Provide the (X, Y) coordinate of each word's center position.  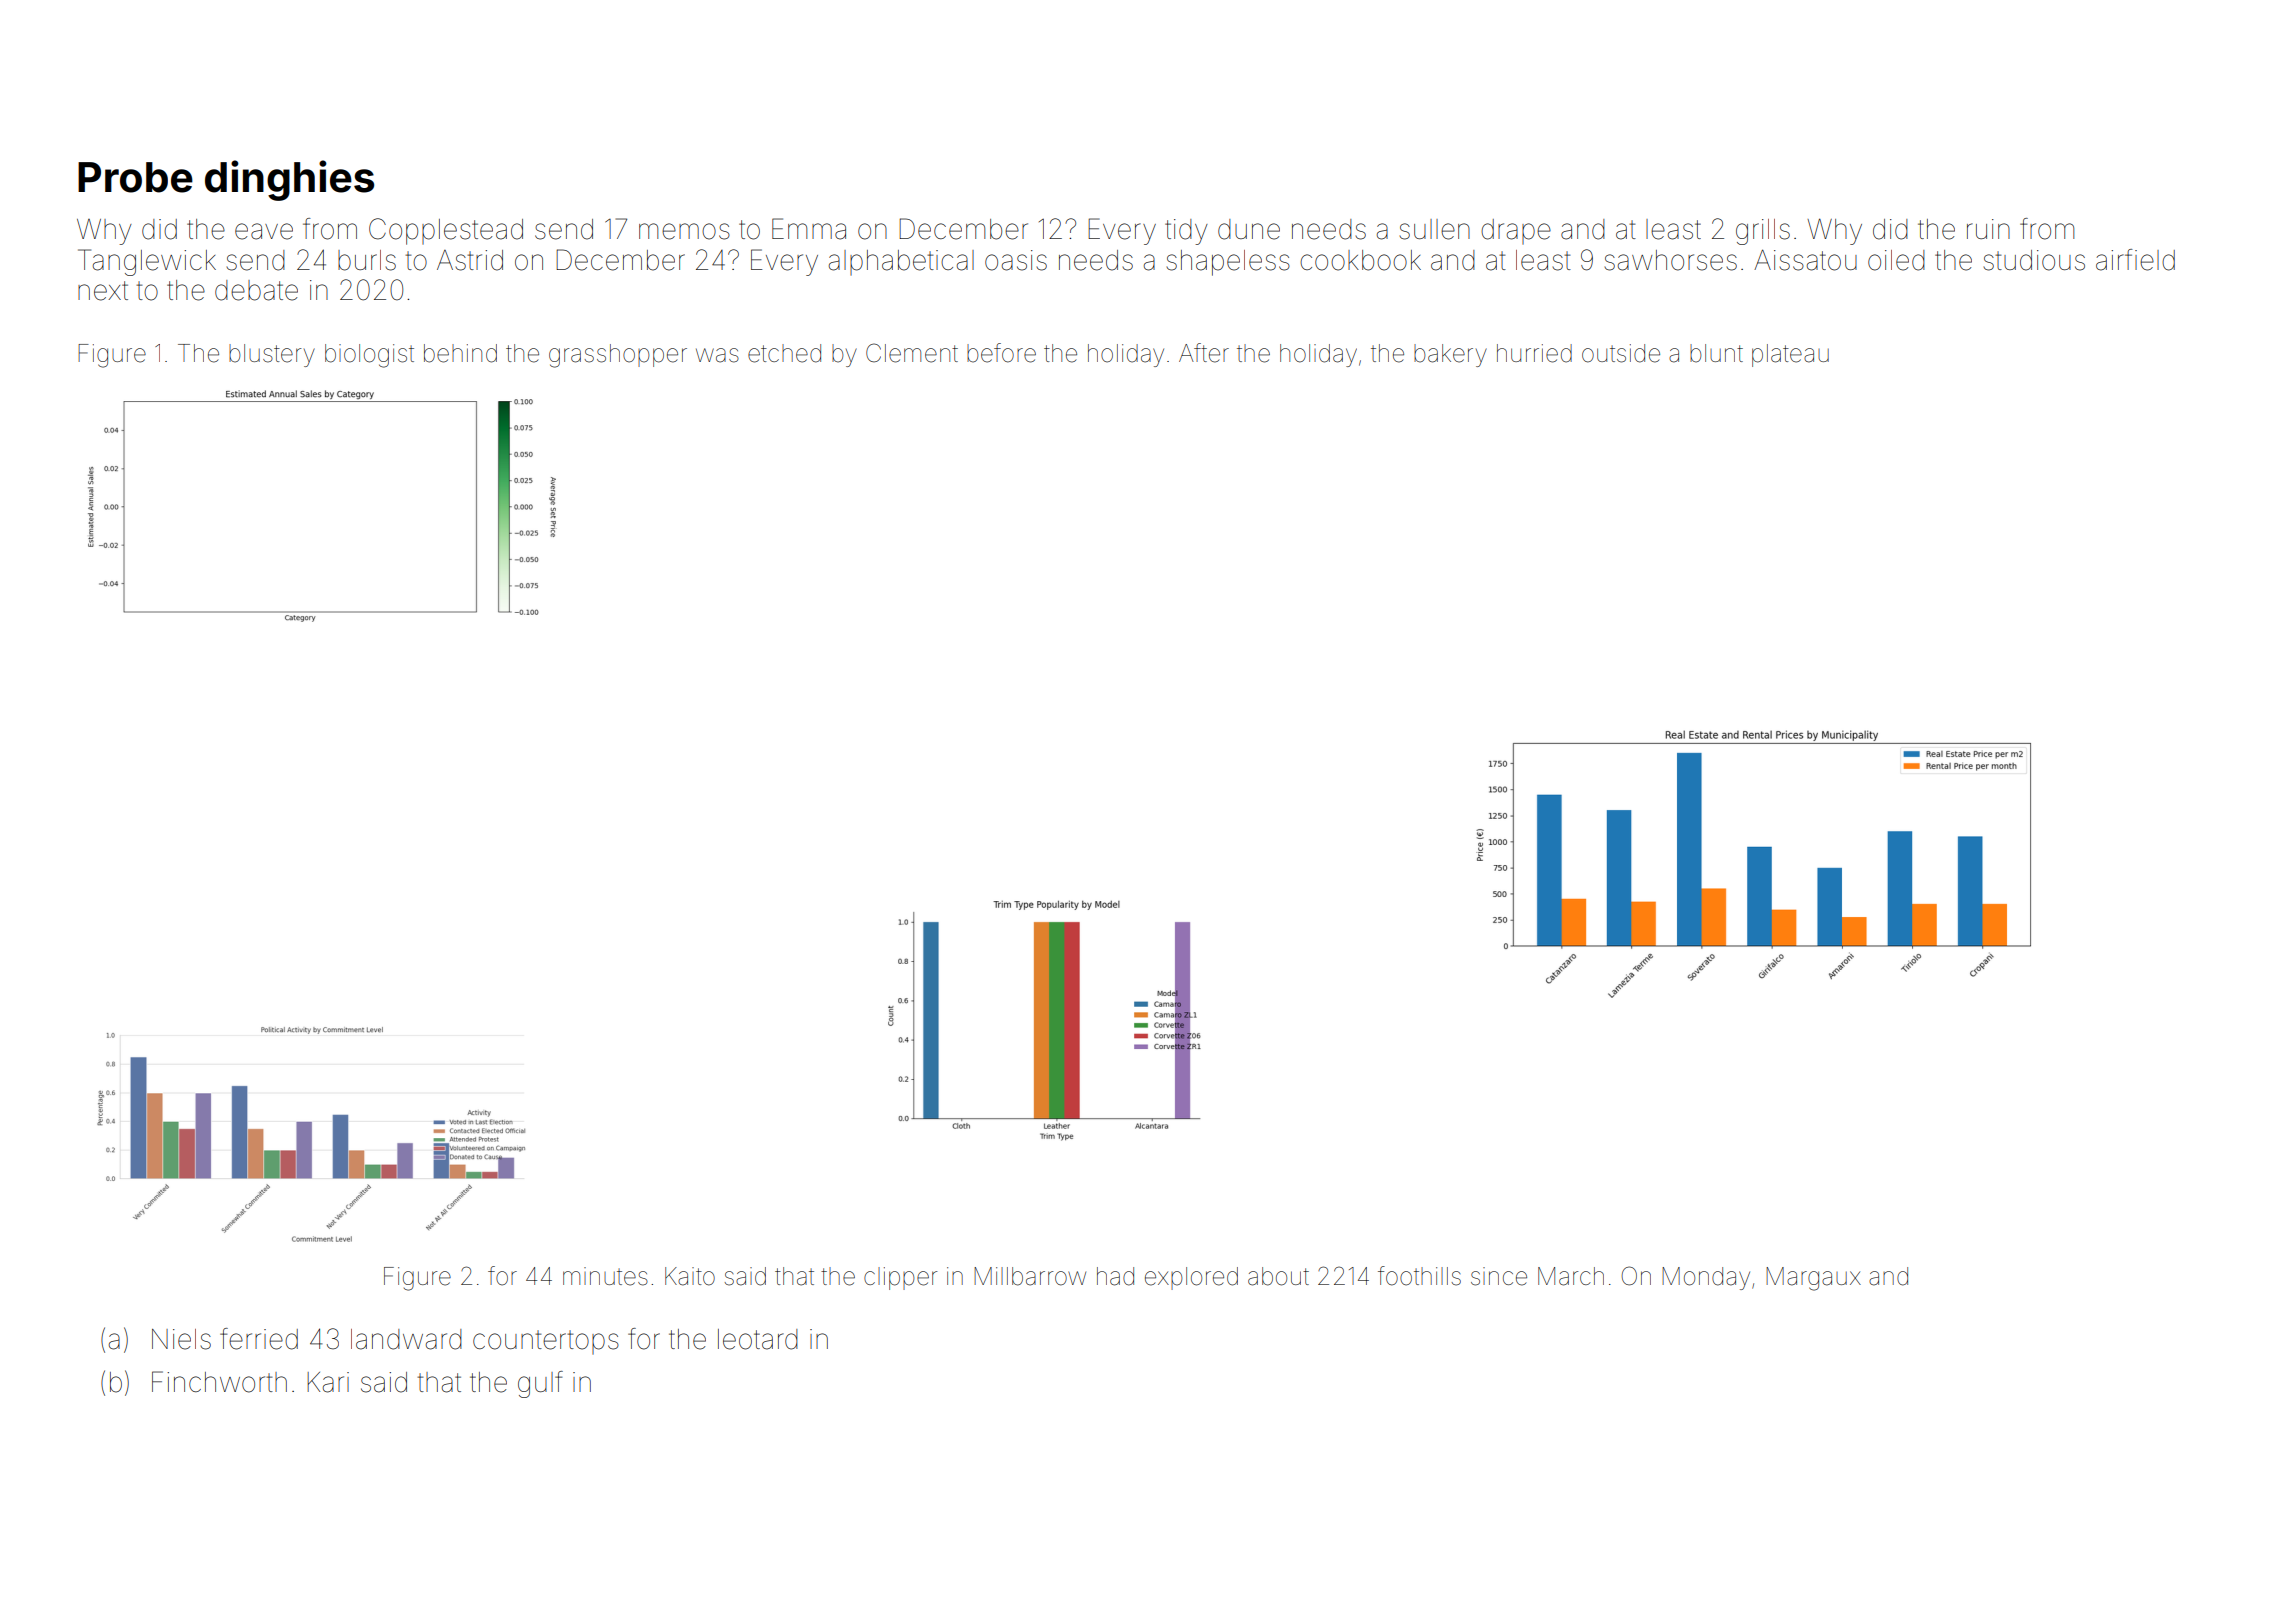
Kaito (690, 1276)
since (1499, 1276)
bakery (1450, 355)
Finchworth (219, 1382)
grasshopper (618, 356)
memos (684, 231)
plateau (1790, 355)
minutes (605, 1276)
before (1001, 353)
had (1115, 1276)
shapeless (1228, 263)
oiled (1896, 260)
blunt (1716, 353)
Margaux (1813, 1279)
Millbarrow (1030, 1276)
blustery (272, 355)
